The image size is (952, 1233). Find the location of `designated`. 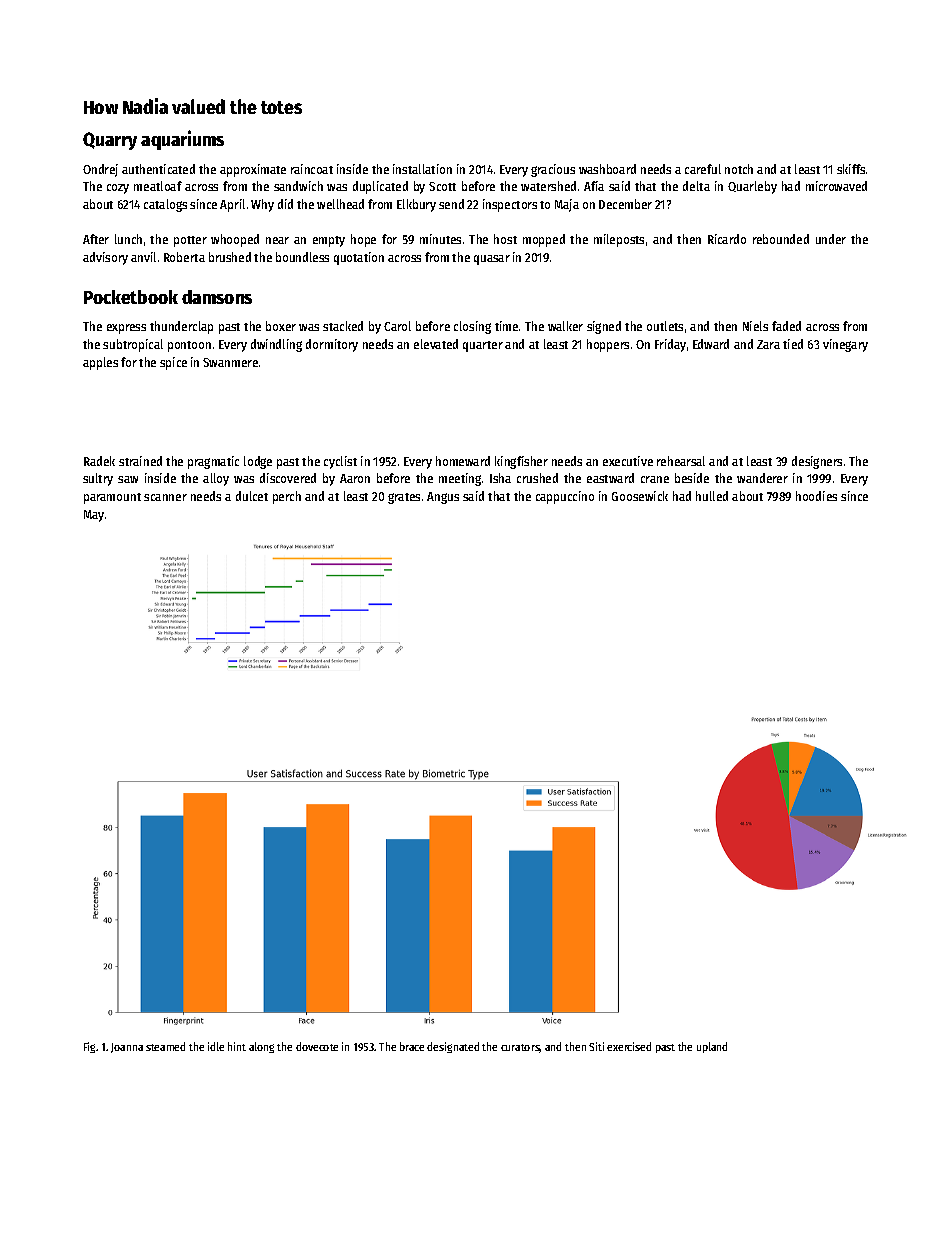

designated is located at coordinates (453, 1047).
